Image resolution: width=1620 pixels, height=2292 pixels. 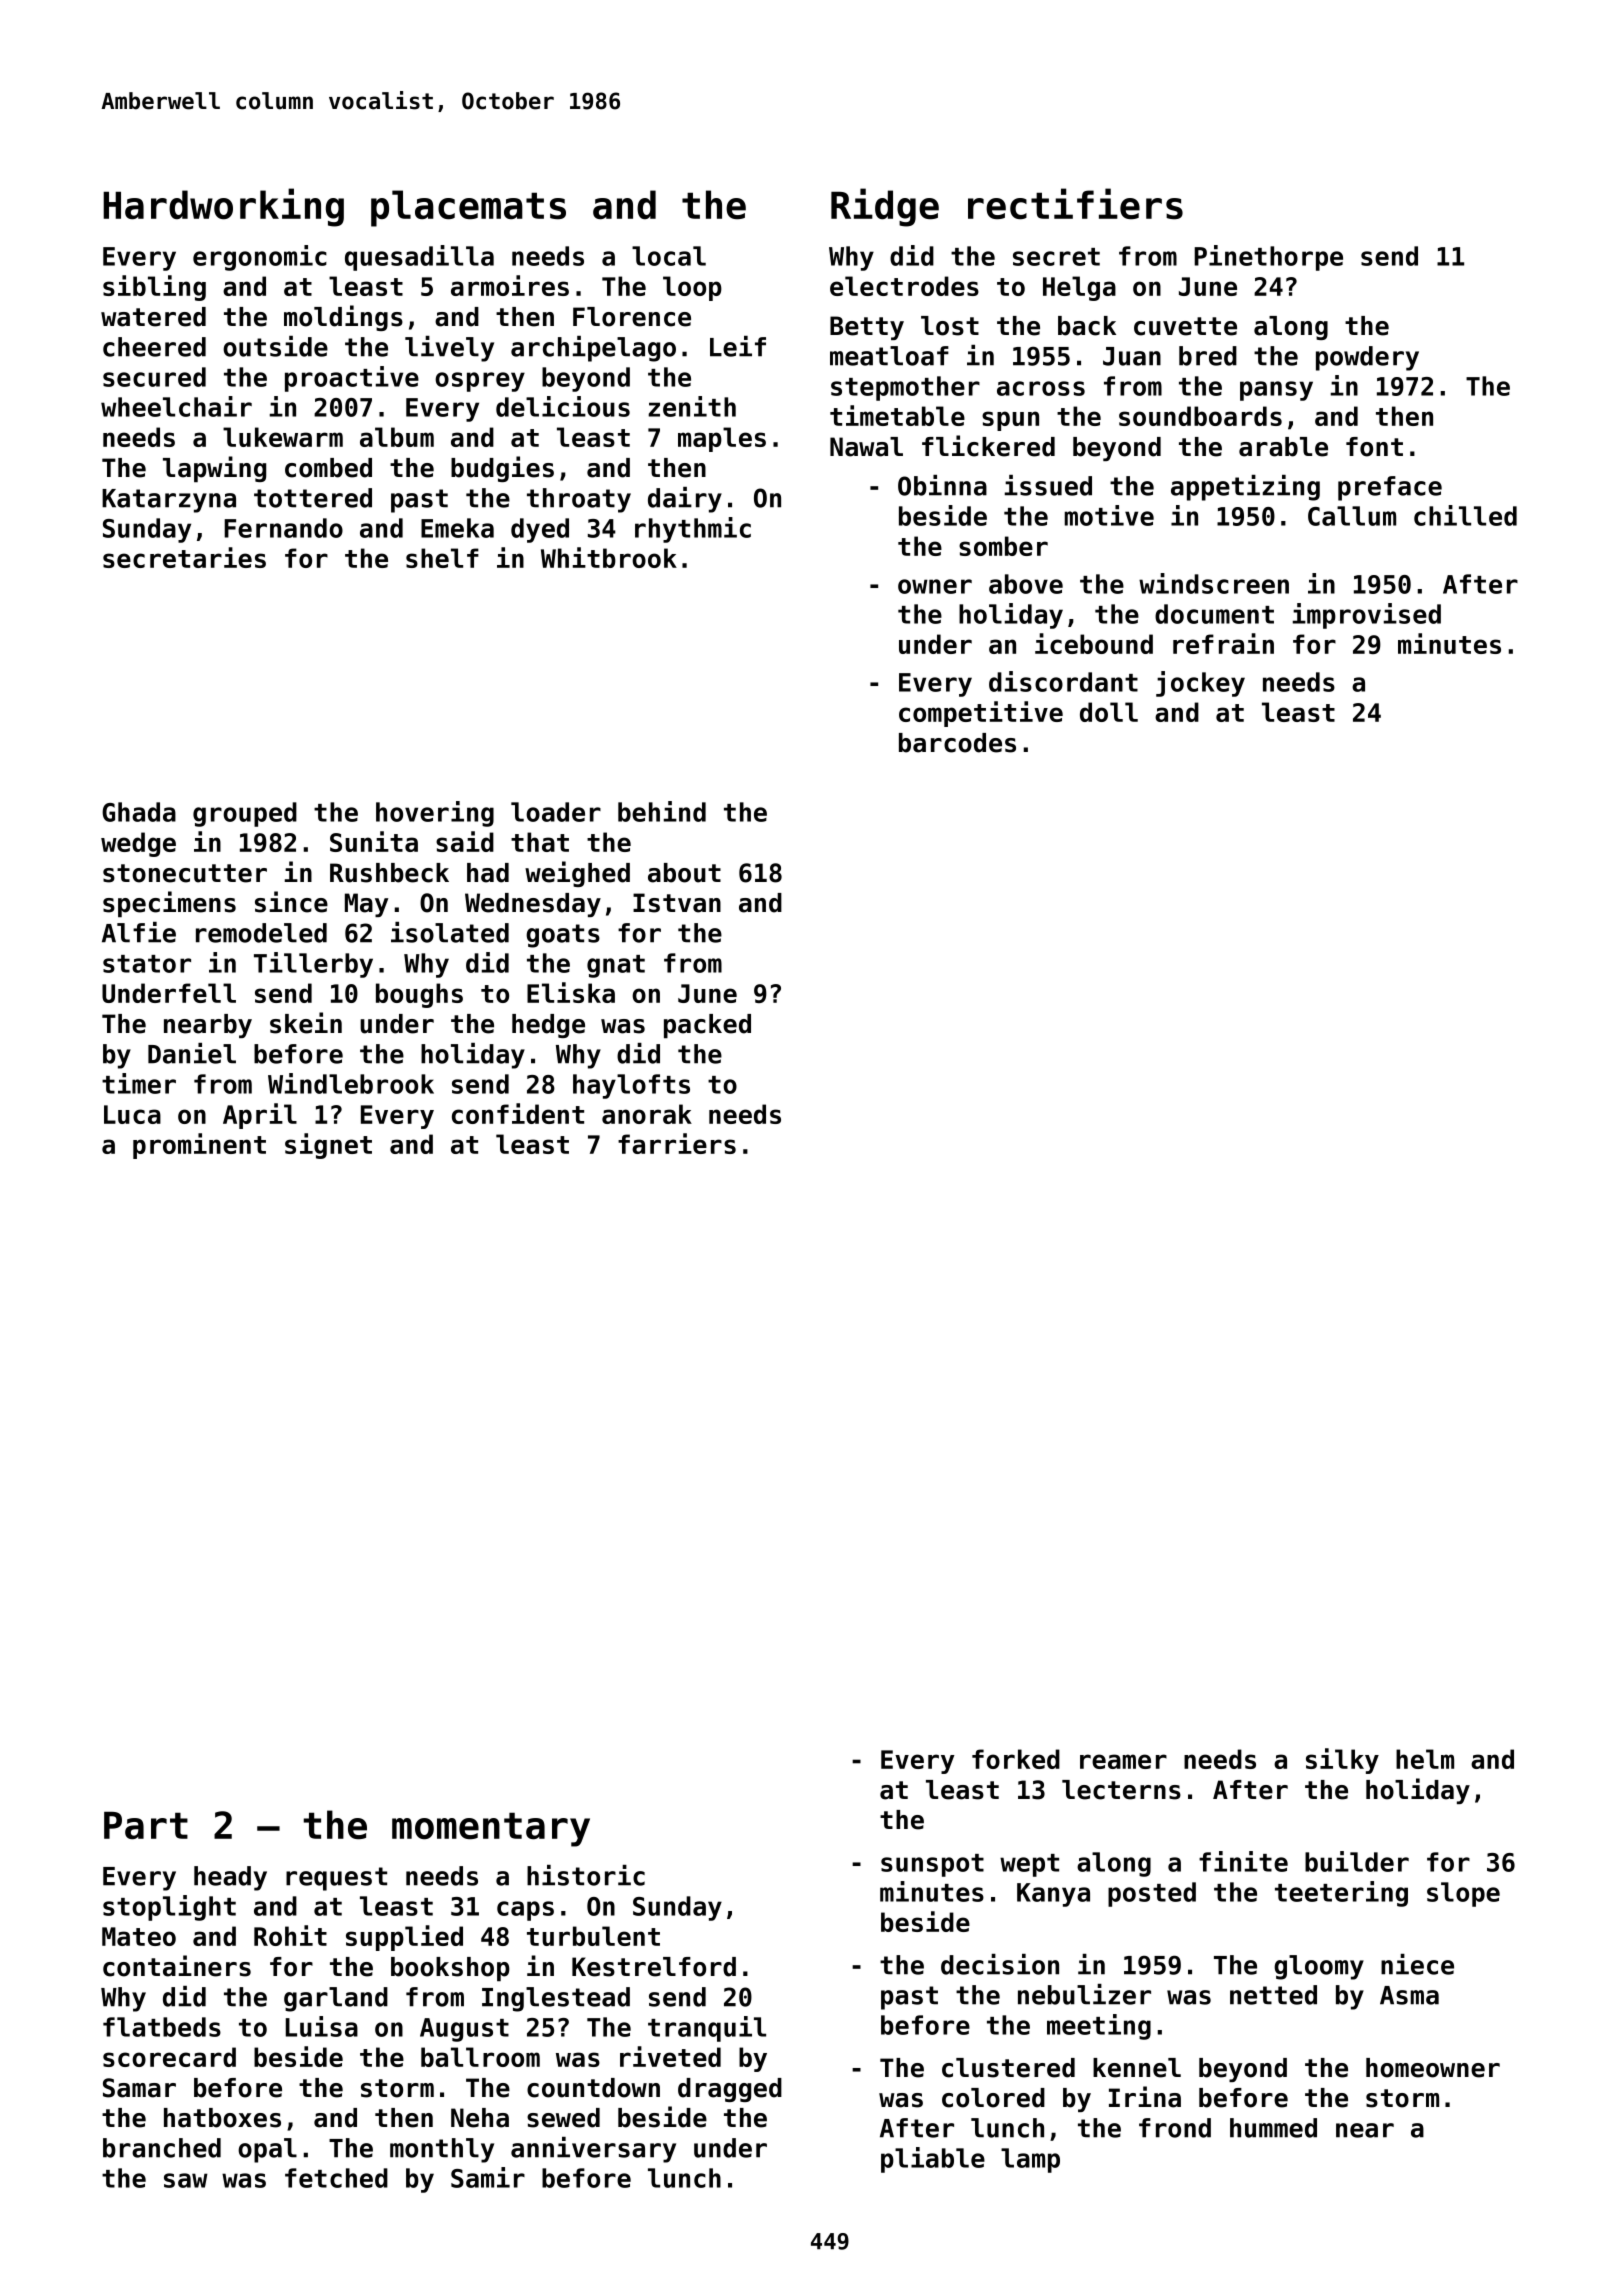 I want to click on barcodes, so click(x=957, y=743).
